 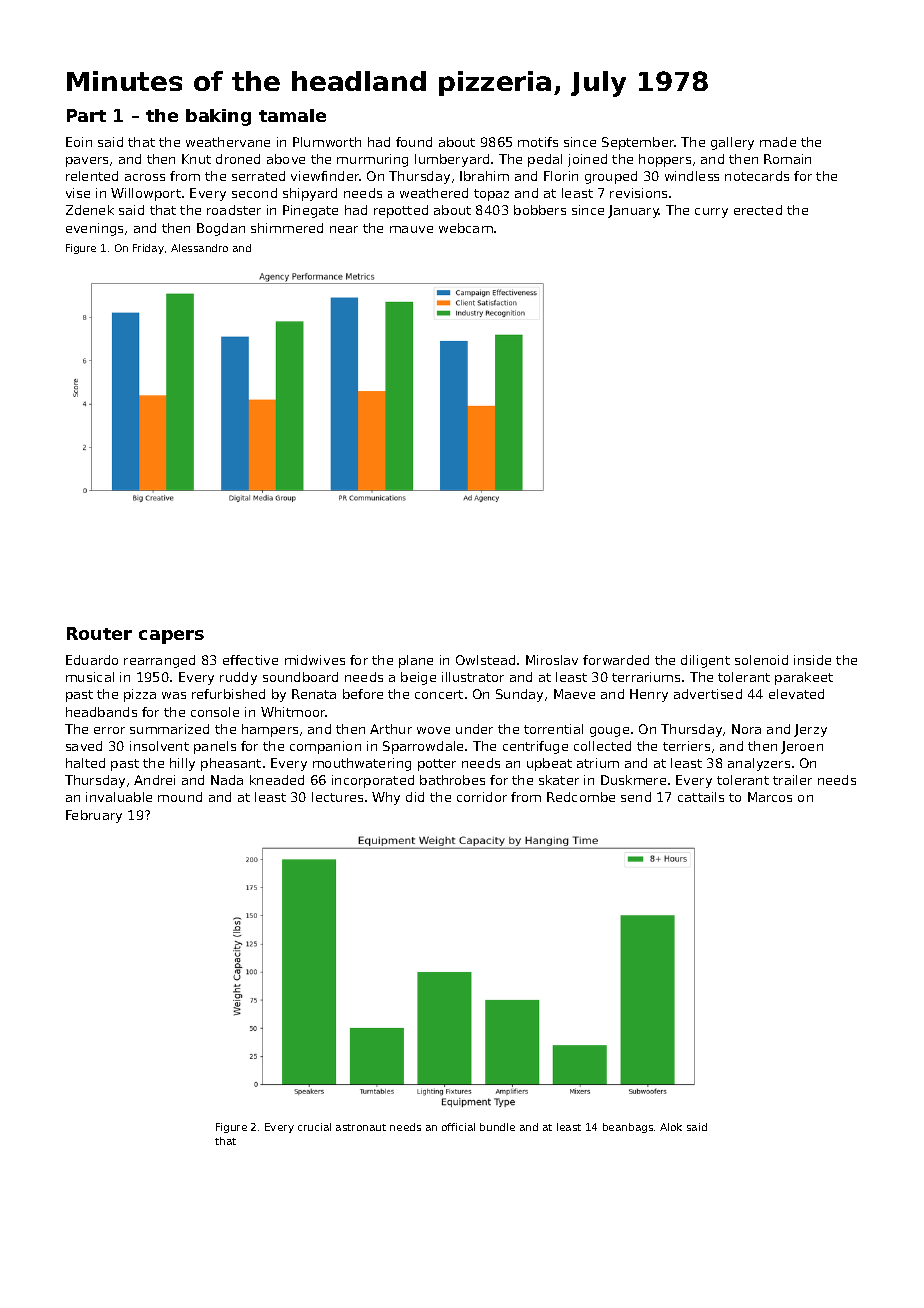 I want to click on motifs, so click(x=538, y=142).
